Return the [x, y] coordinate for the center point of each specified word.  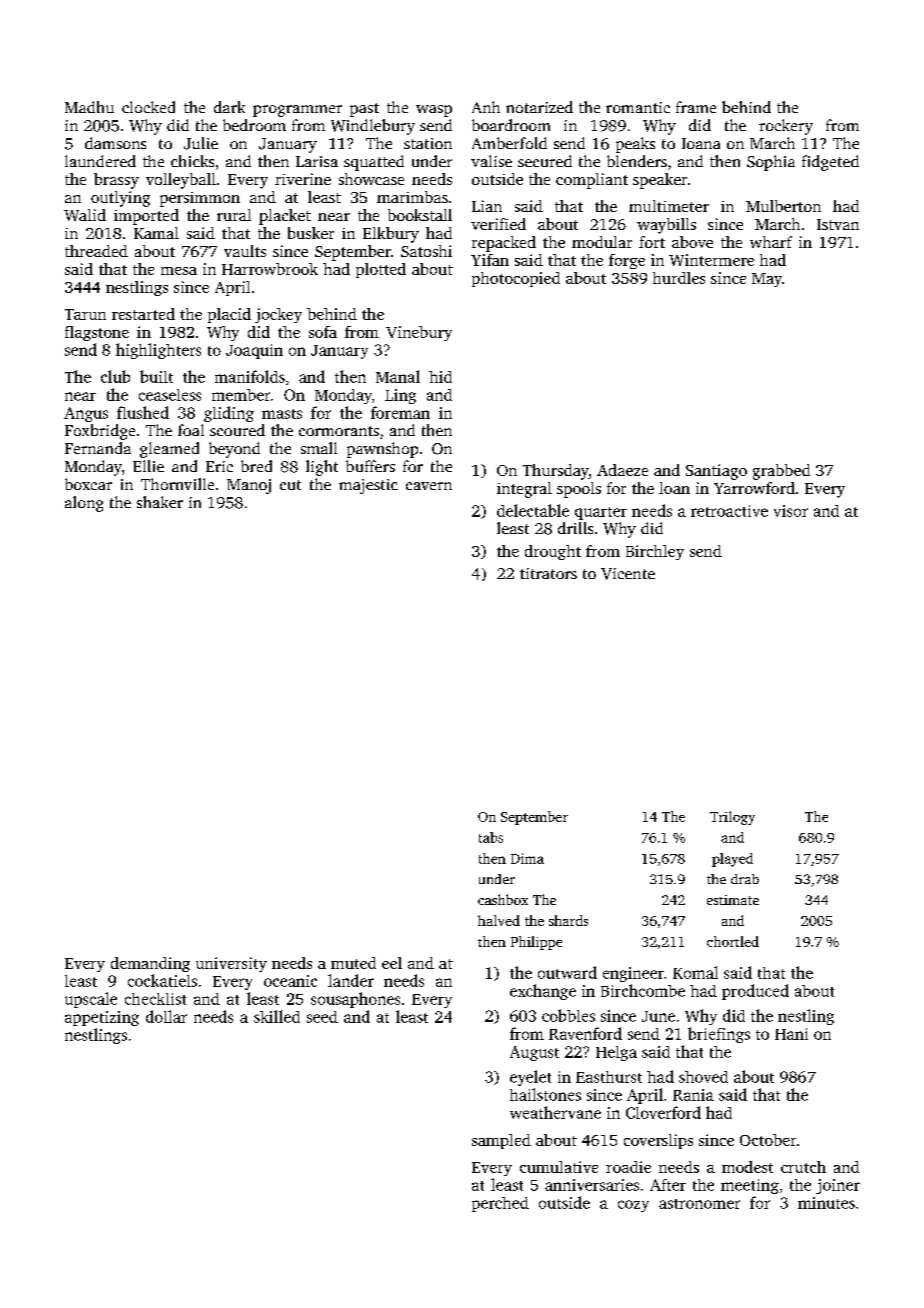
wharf [771, 242]
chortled [733, 941]
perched [500, 1204]
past [364, 110]
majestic [368, 486]
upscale [91, 1000]
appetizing [102, 1018]
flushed [143, 412]
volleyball [181, 181]
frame [696, 107]
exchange [543, 992]
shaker [160, 502]
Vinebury [419, 333]
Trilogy [732, 818]
